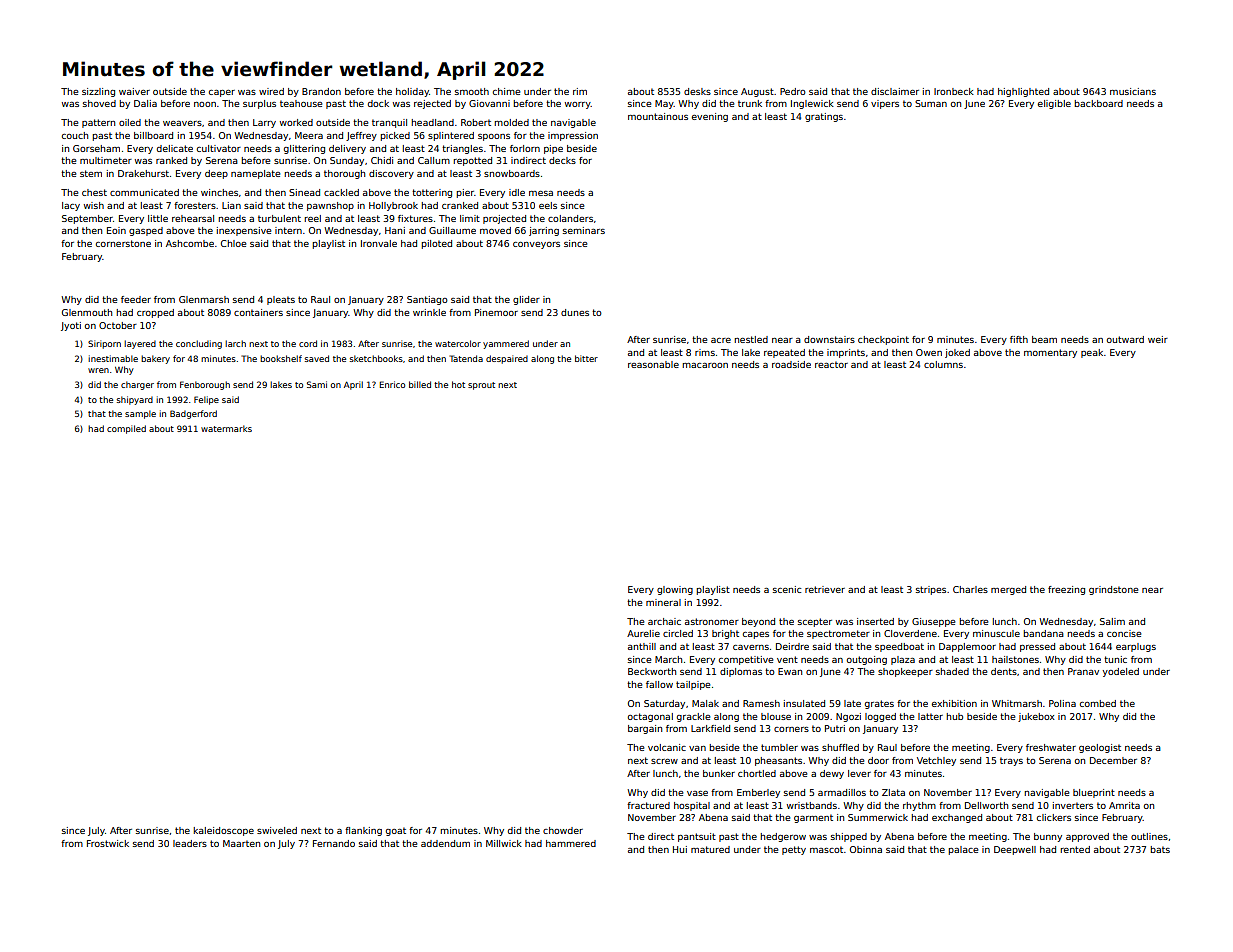  Describe the element at coordinates (791, 364) in the page. I see `roadside` at that location.
